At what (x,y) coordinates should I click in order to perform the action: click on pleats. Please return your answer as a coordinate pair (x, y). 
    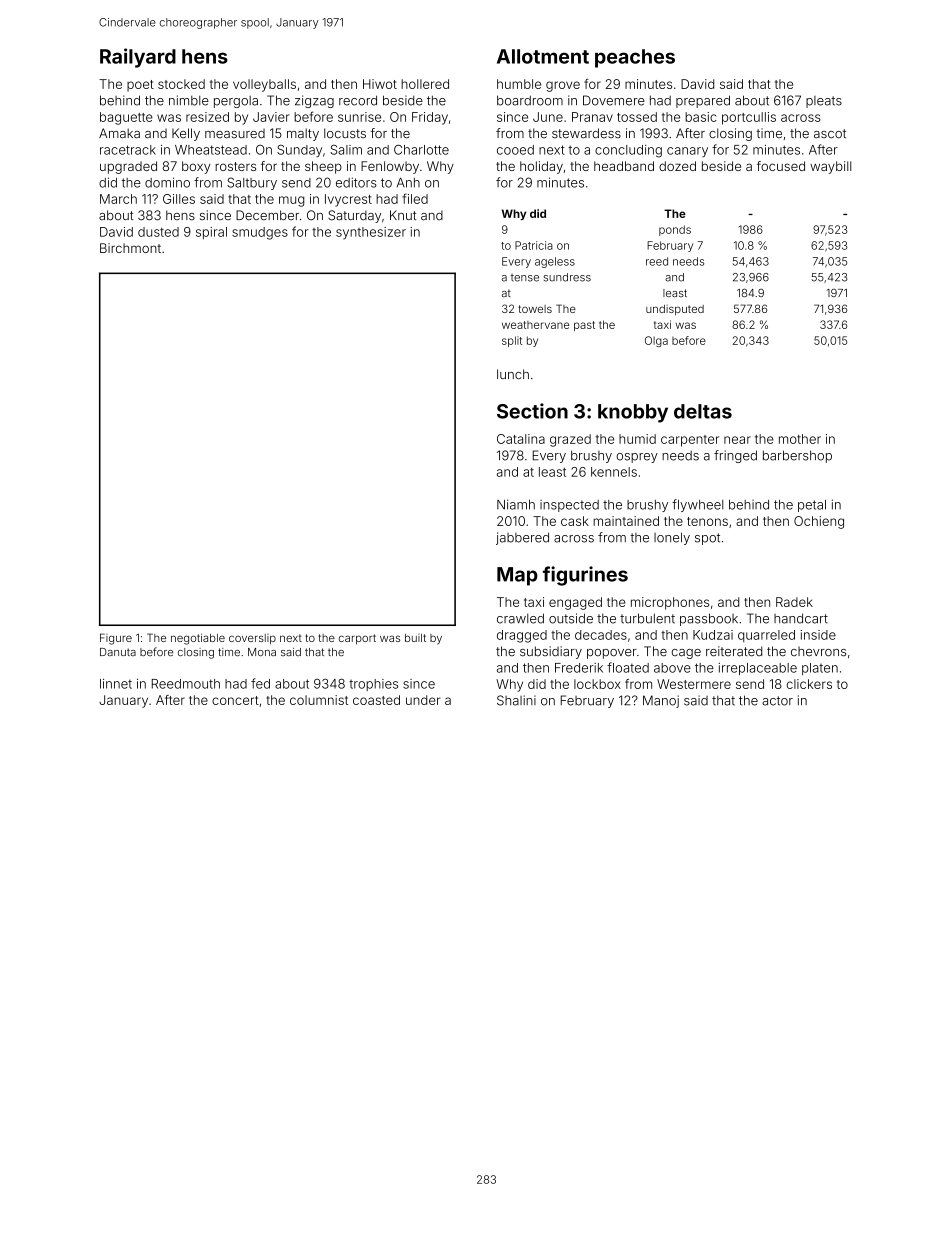
    Looking at the image, I should click on (824, 102).
